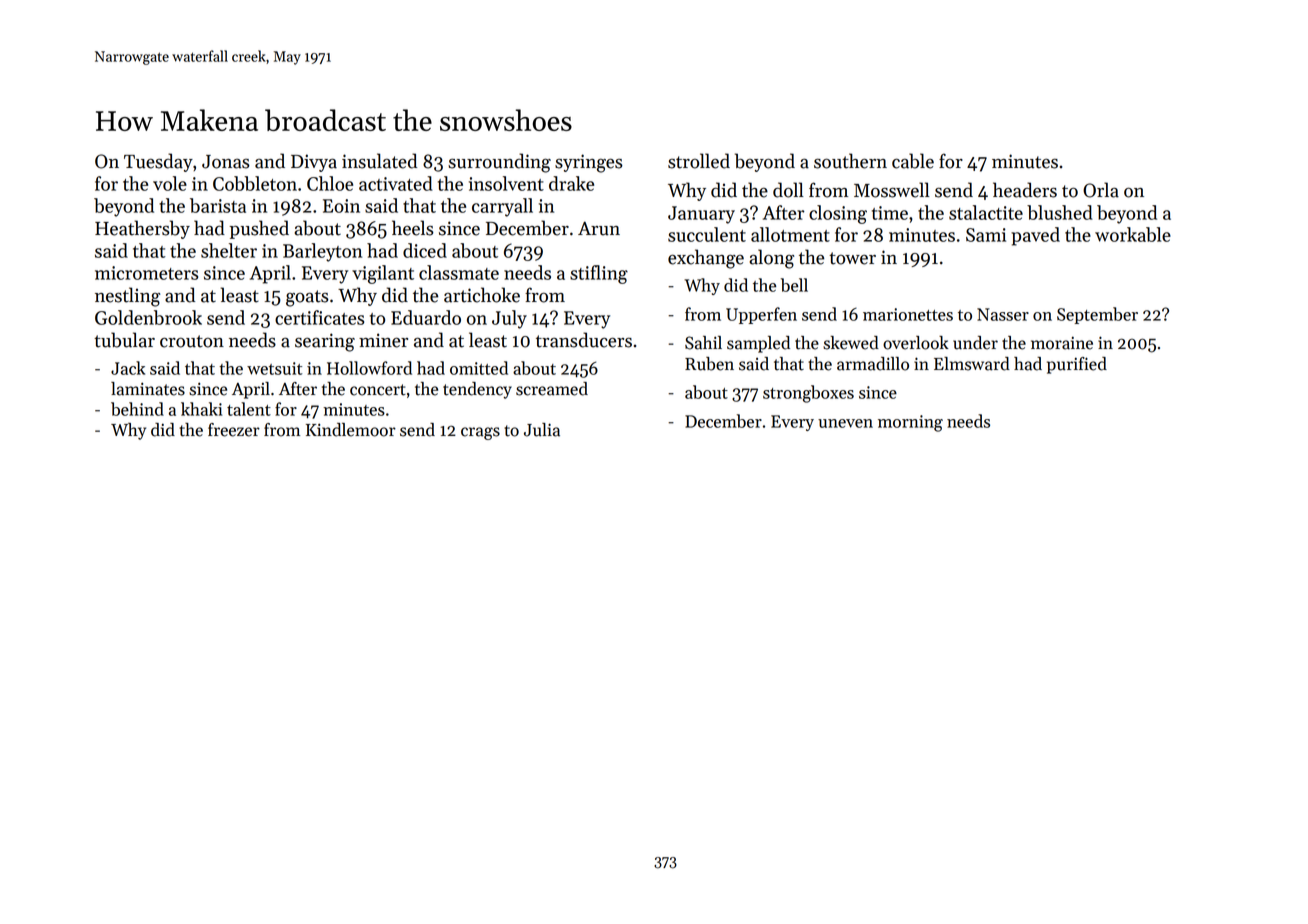 This screenshot has height=924, width=1308. Describe the element at coordinates (808, 394) in the screenshot. I see `strongboxes` at that location.
